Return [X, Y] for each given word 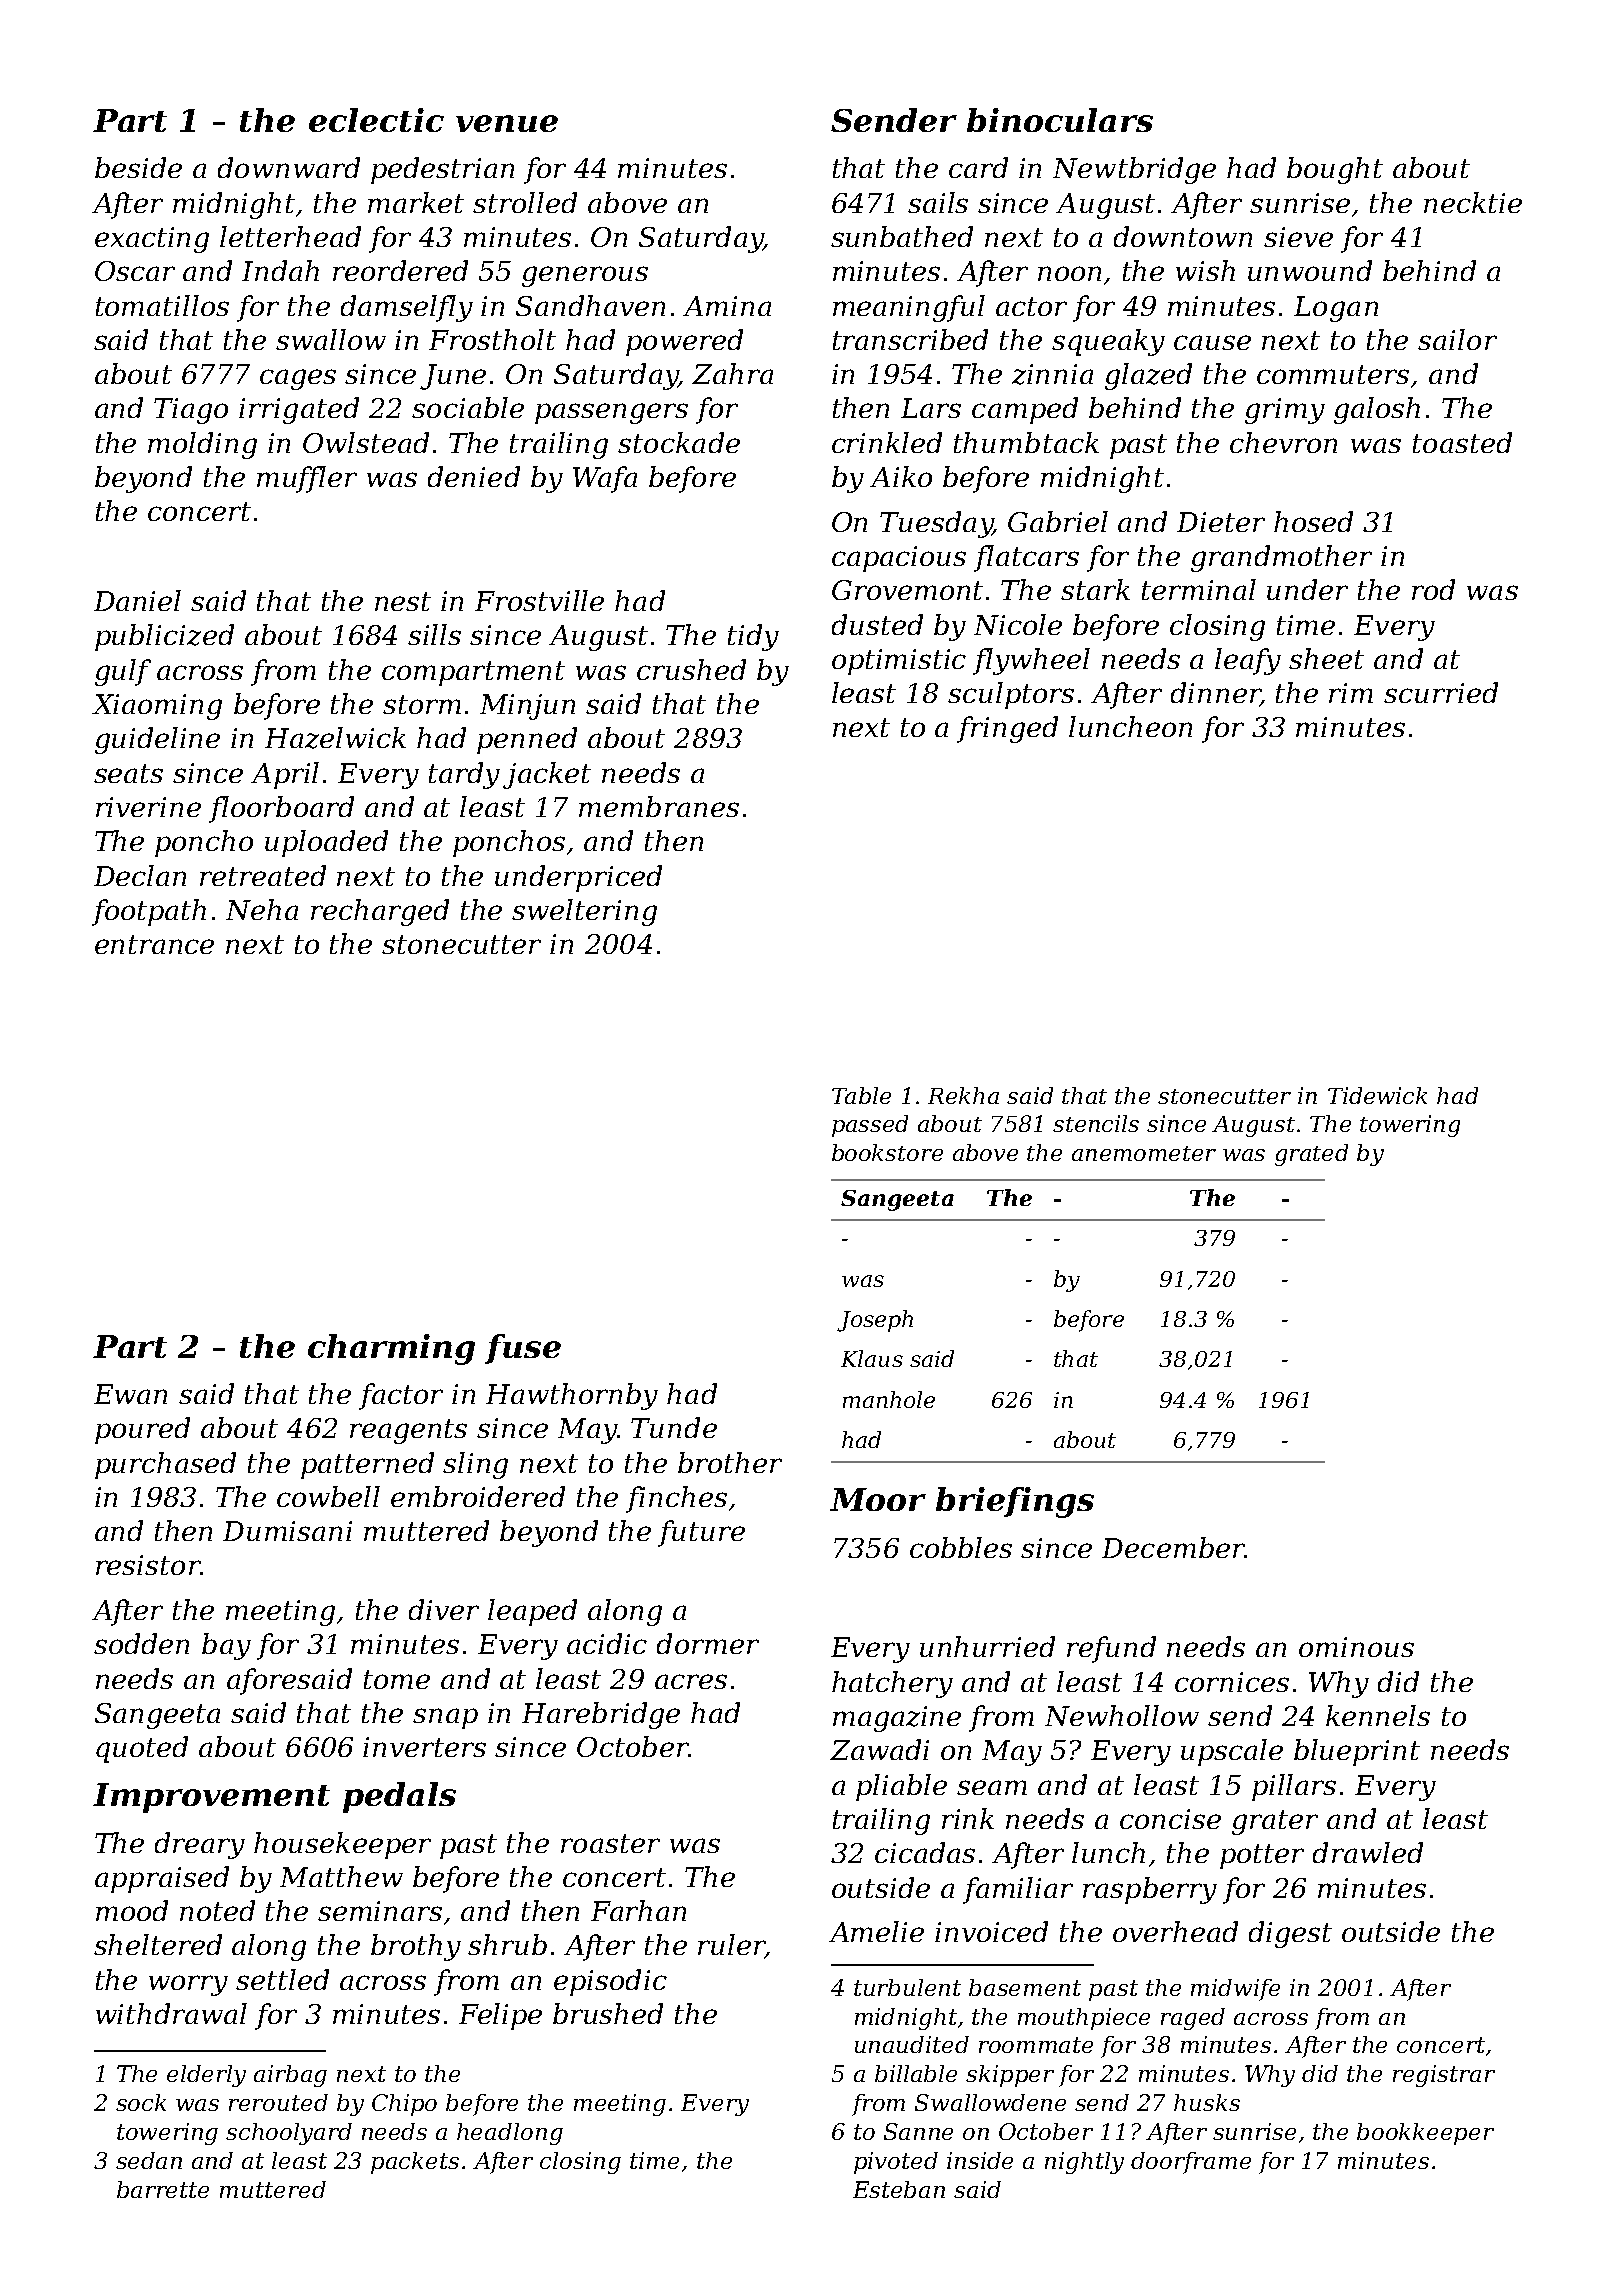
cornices [1232, 1682]
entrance [154, 944]
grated [1311, 1155]
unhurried [987, 1646]
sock [141, 2102]
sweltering [584, 912]
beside [138, 167]
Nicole [1018, 624]
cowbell [328, 1496]
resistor [148, 1565]
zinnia [1052, 374]
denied [474, 476]
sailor [1457, 339]
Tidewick [1377, 1095]
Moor [878, 1499]
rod [1433, 589]
